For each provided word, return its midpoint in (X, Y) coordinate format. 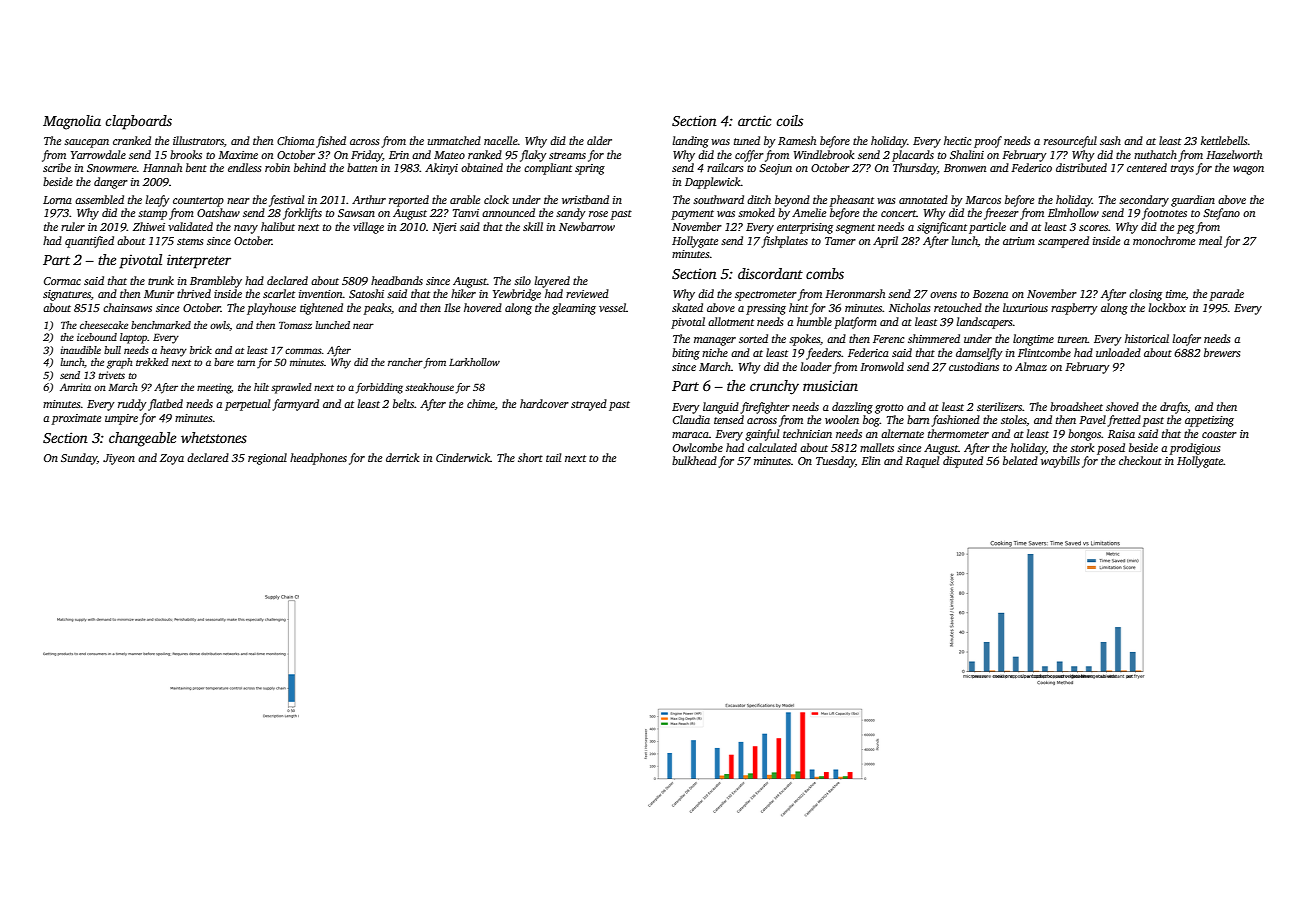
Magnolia (72, 122)
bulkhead (694, 460)
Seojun (775, 169)
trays (1182, 170)
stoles (1014, 420)
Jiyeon (119, 459)
